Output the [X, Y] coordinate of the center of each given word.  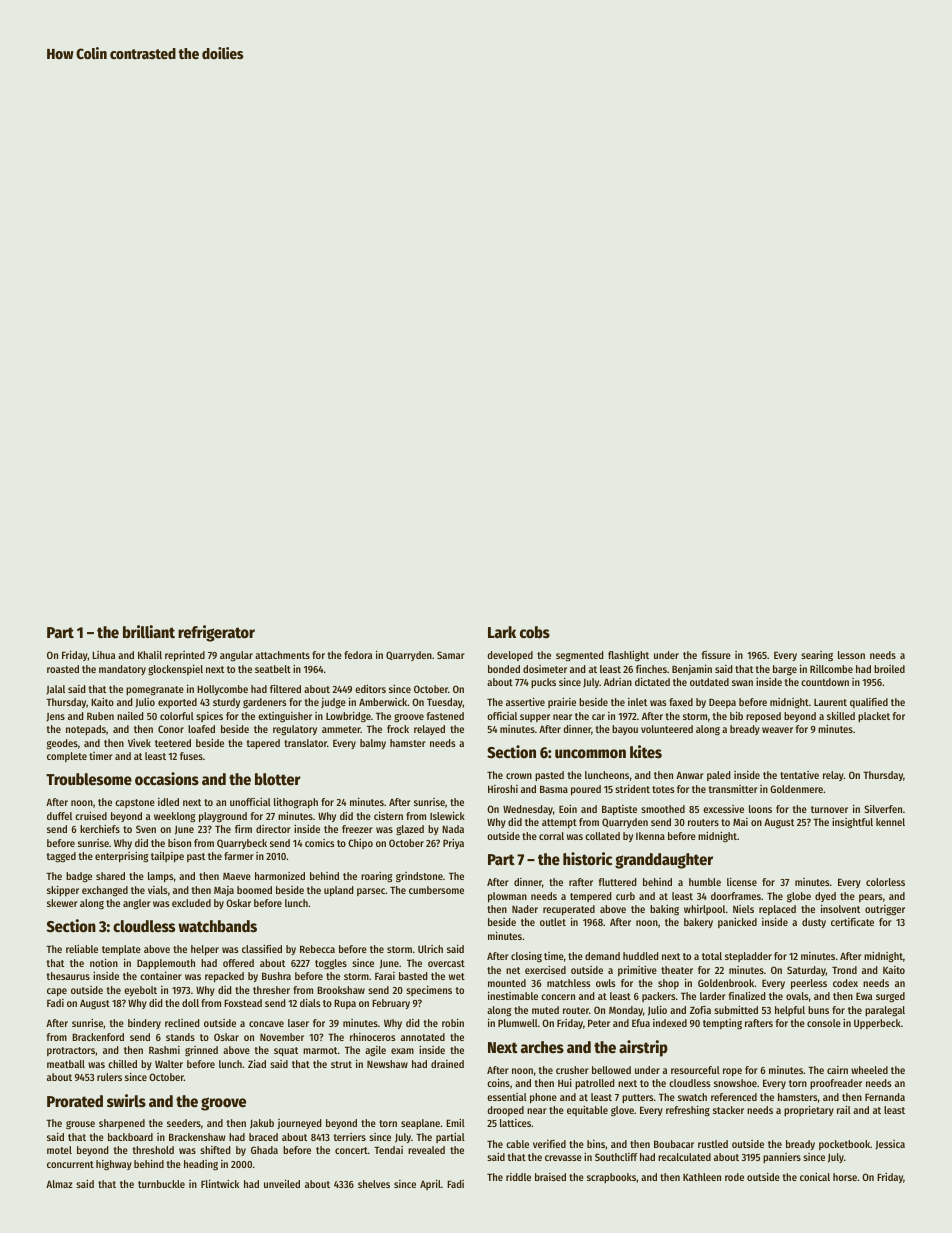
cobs [535, 632]
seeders [184, 1123]
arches [542, 1047]
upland [339, 891]
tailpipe [167, 856]
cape [57, 992]
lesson [851, 655]
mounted [507, 983]
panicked [737, 922]
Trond [844, 970]
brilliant [149, 632]
